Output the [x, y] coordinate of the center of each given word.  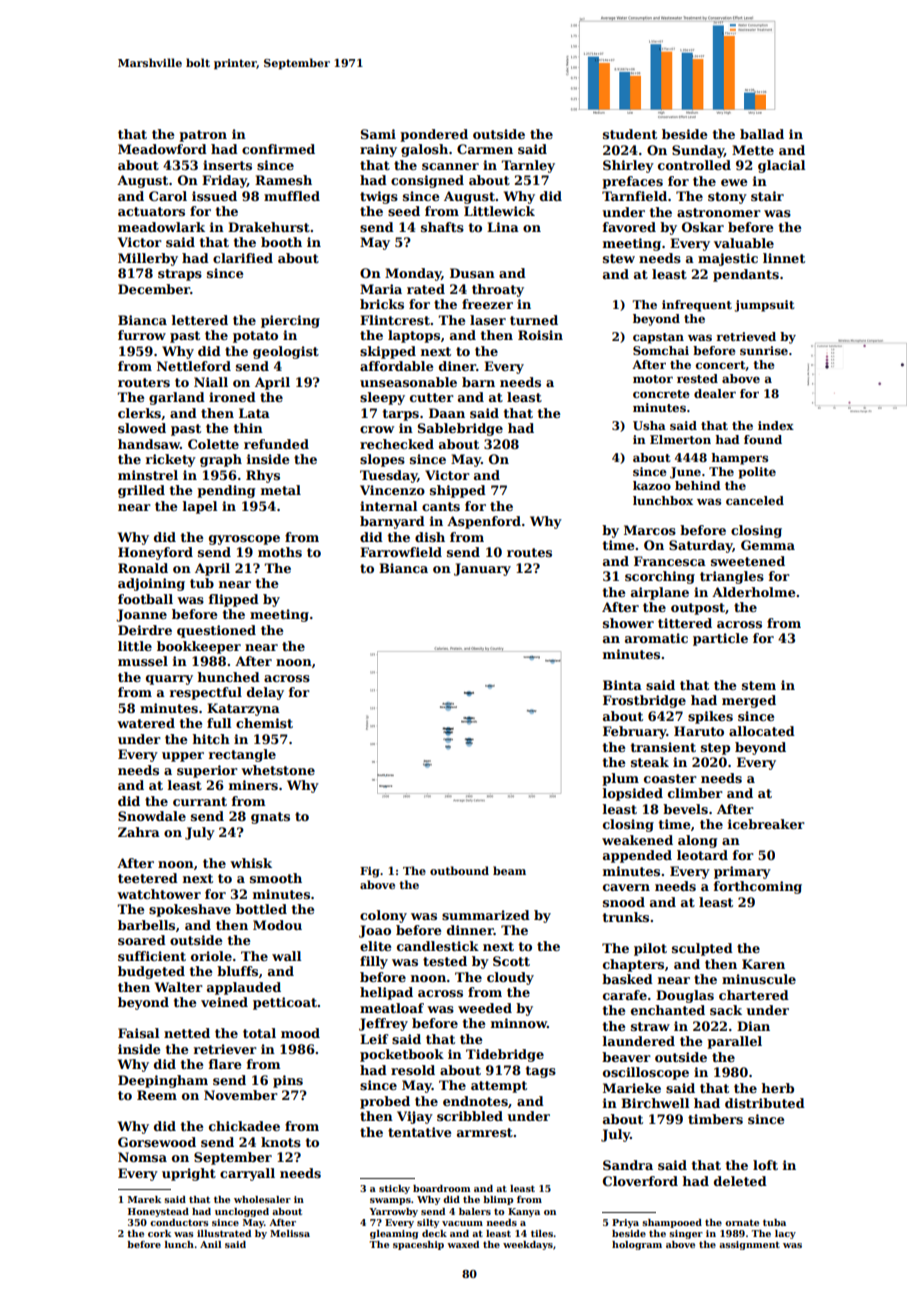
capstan [658, 338]
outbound [459, 870]
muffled [292, 196]
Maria [381, 289]
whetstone [278, 770]
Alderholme [754, 592]
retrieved [746, 336]
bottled [261, 909]
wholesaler [262, 1199]
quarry [169, 680]
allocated [762, 731]
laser [488, 320]
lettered [200, 320]
